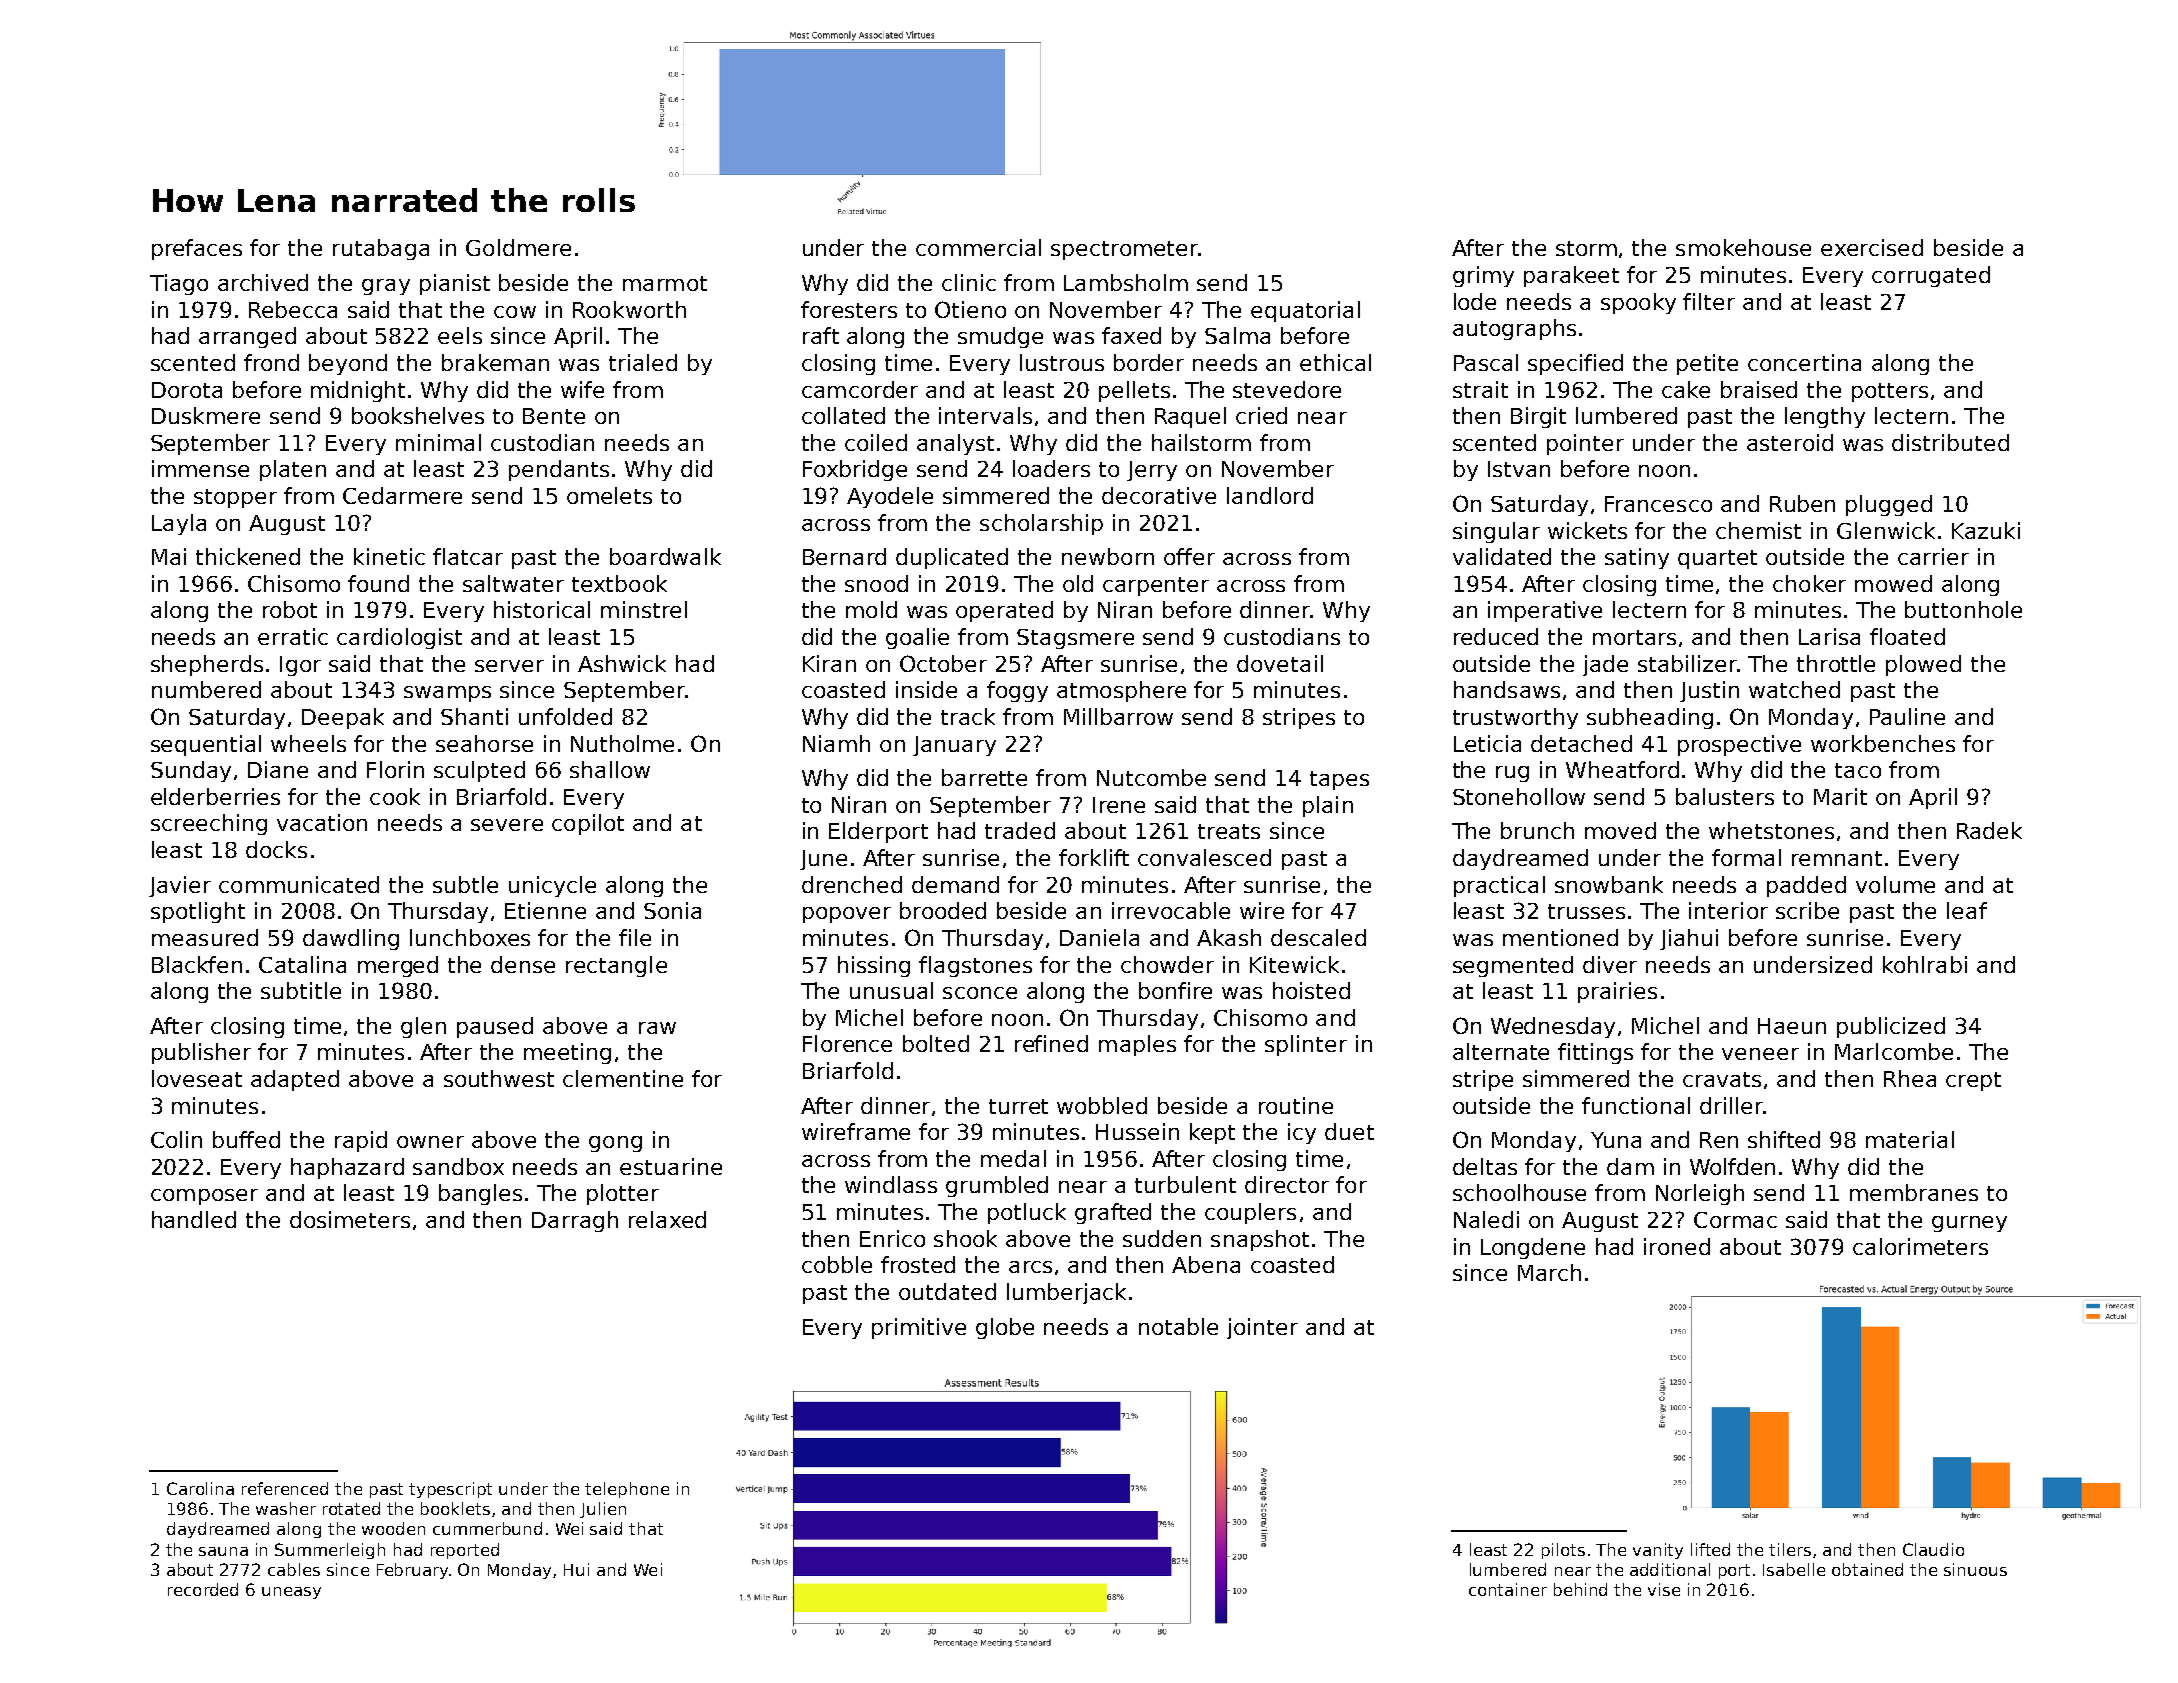 This screenshot has width=2178, height=1683. What do you see at coordinates (849, 309) in the screenshot?
I see `foresters` at bounding box center [849, 309].
